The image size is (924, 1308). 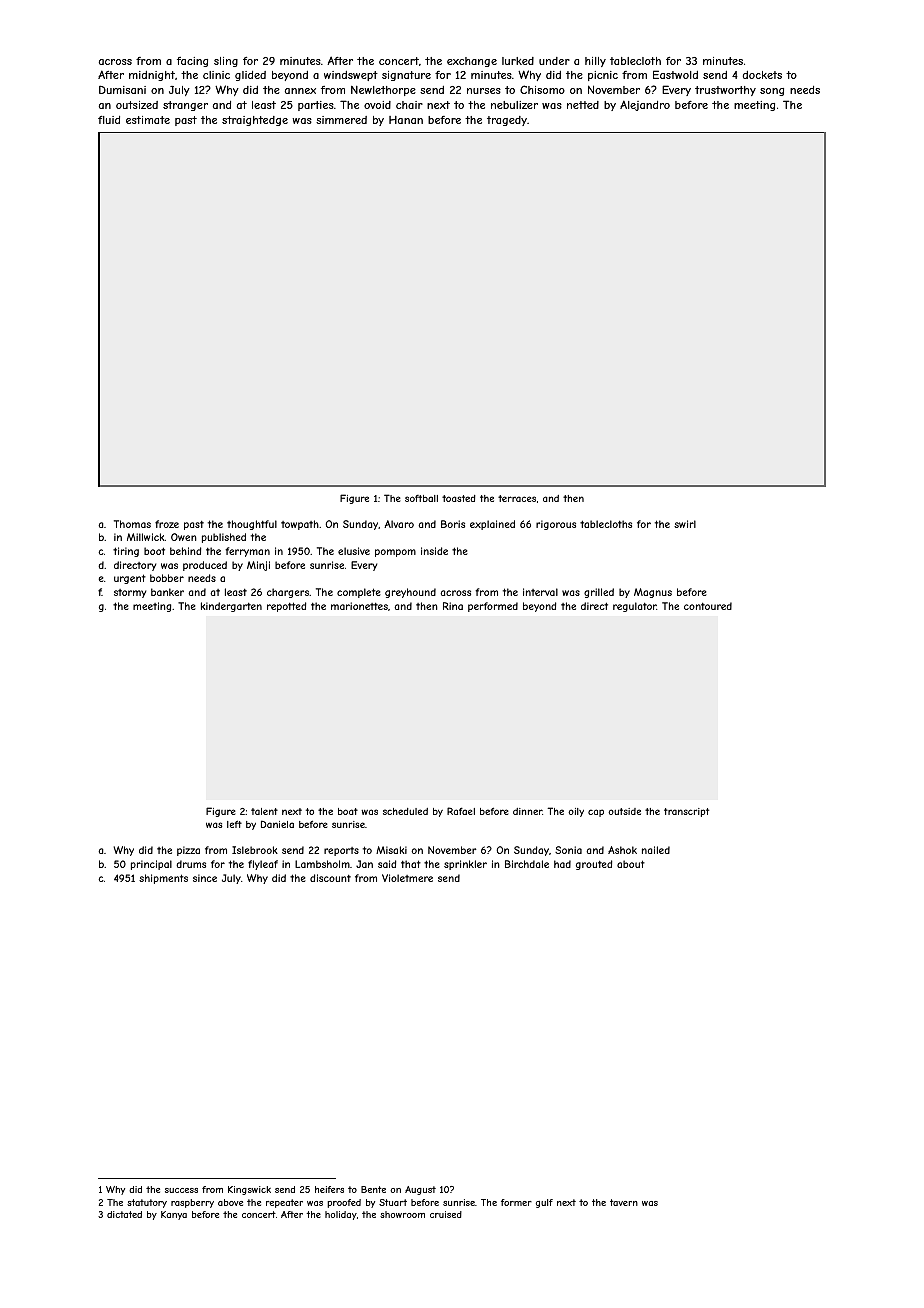 What do you see at coordinates (493, 607) in the screenshot?
I see `performed` at bounding box center [493, 607].
